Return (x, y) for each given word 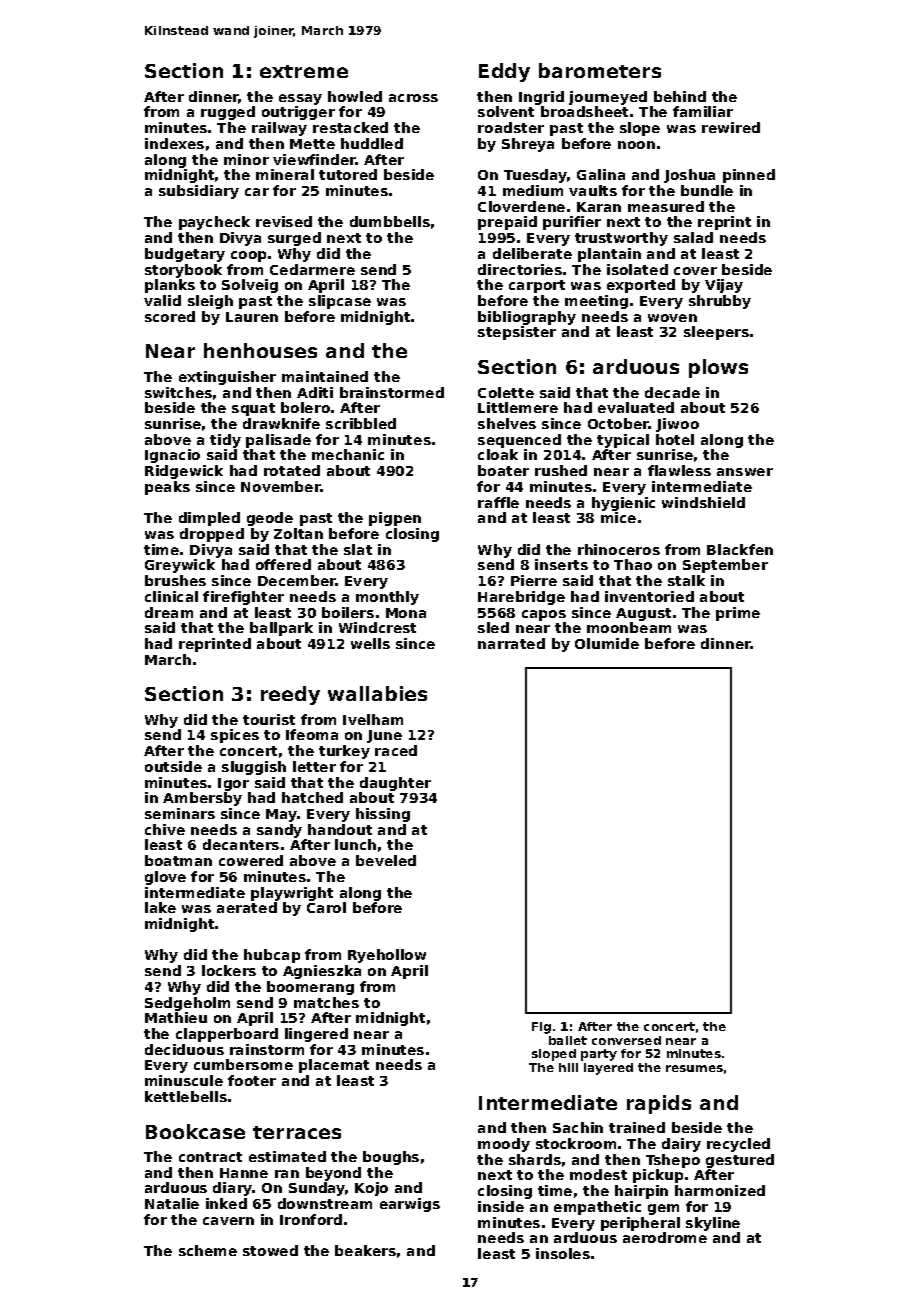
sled (493, 627)
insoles (563, 1253)
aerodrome (665, 1237)
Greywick (180, 566)
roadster (511, 127)
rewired (731, 127)
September (725, 566)
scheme (208, 1250)
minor (246, 159)
